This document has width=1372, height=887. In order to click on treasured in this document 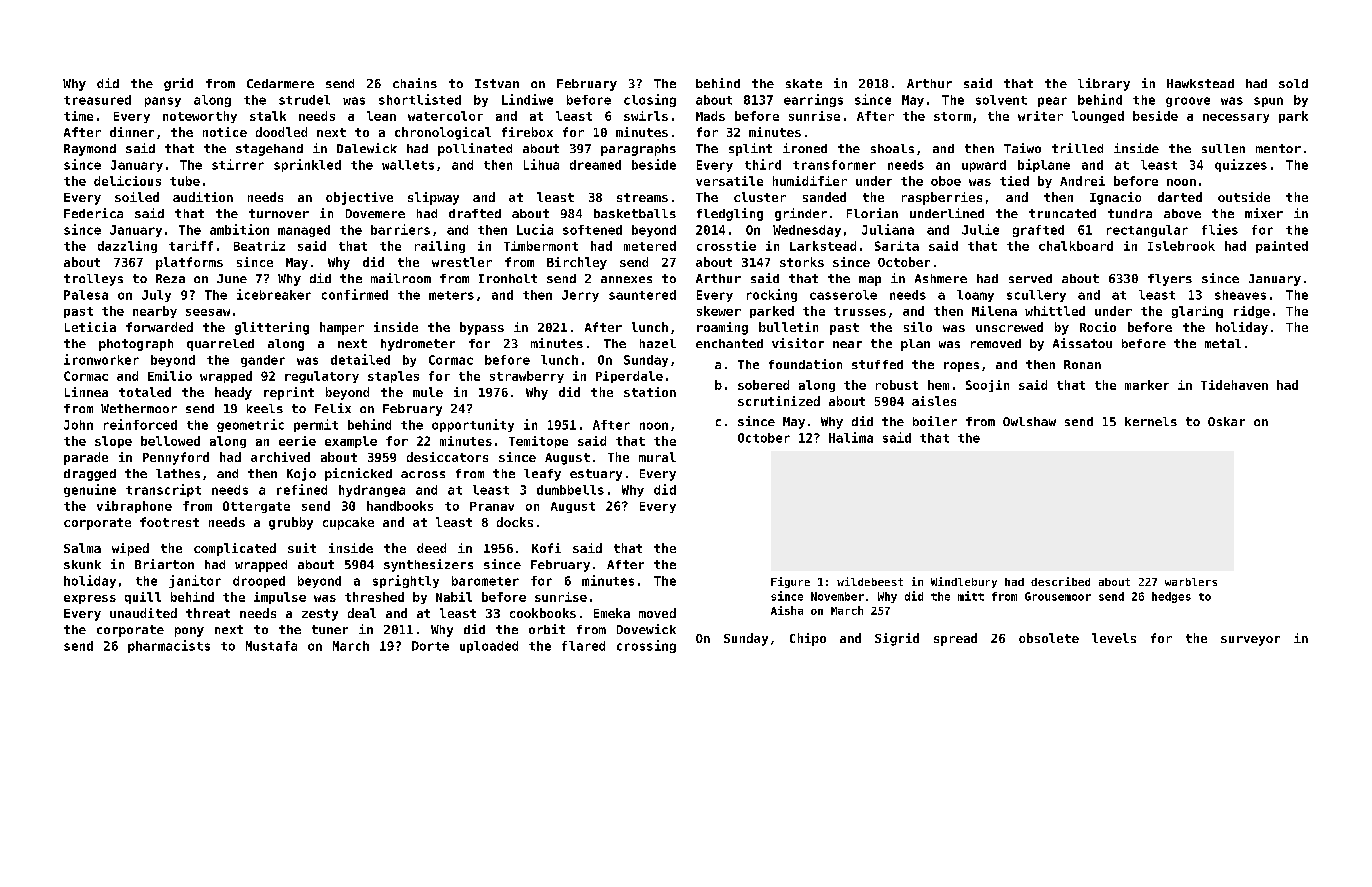, I will do `click(97, 100)`.
